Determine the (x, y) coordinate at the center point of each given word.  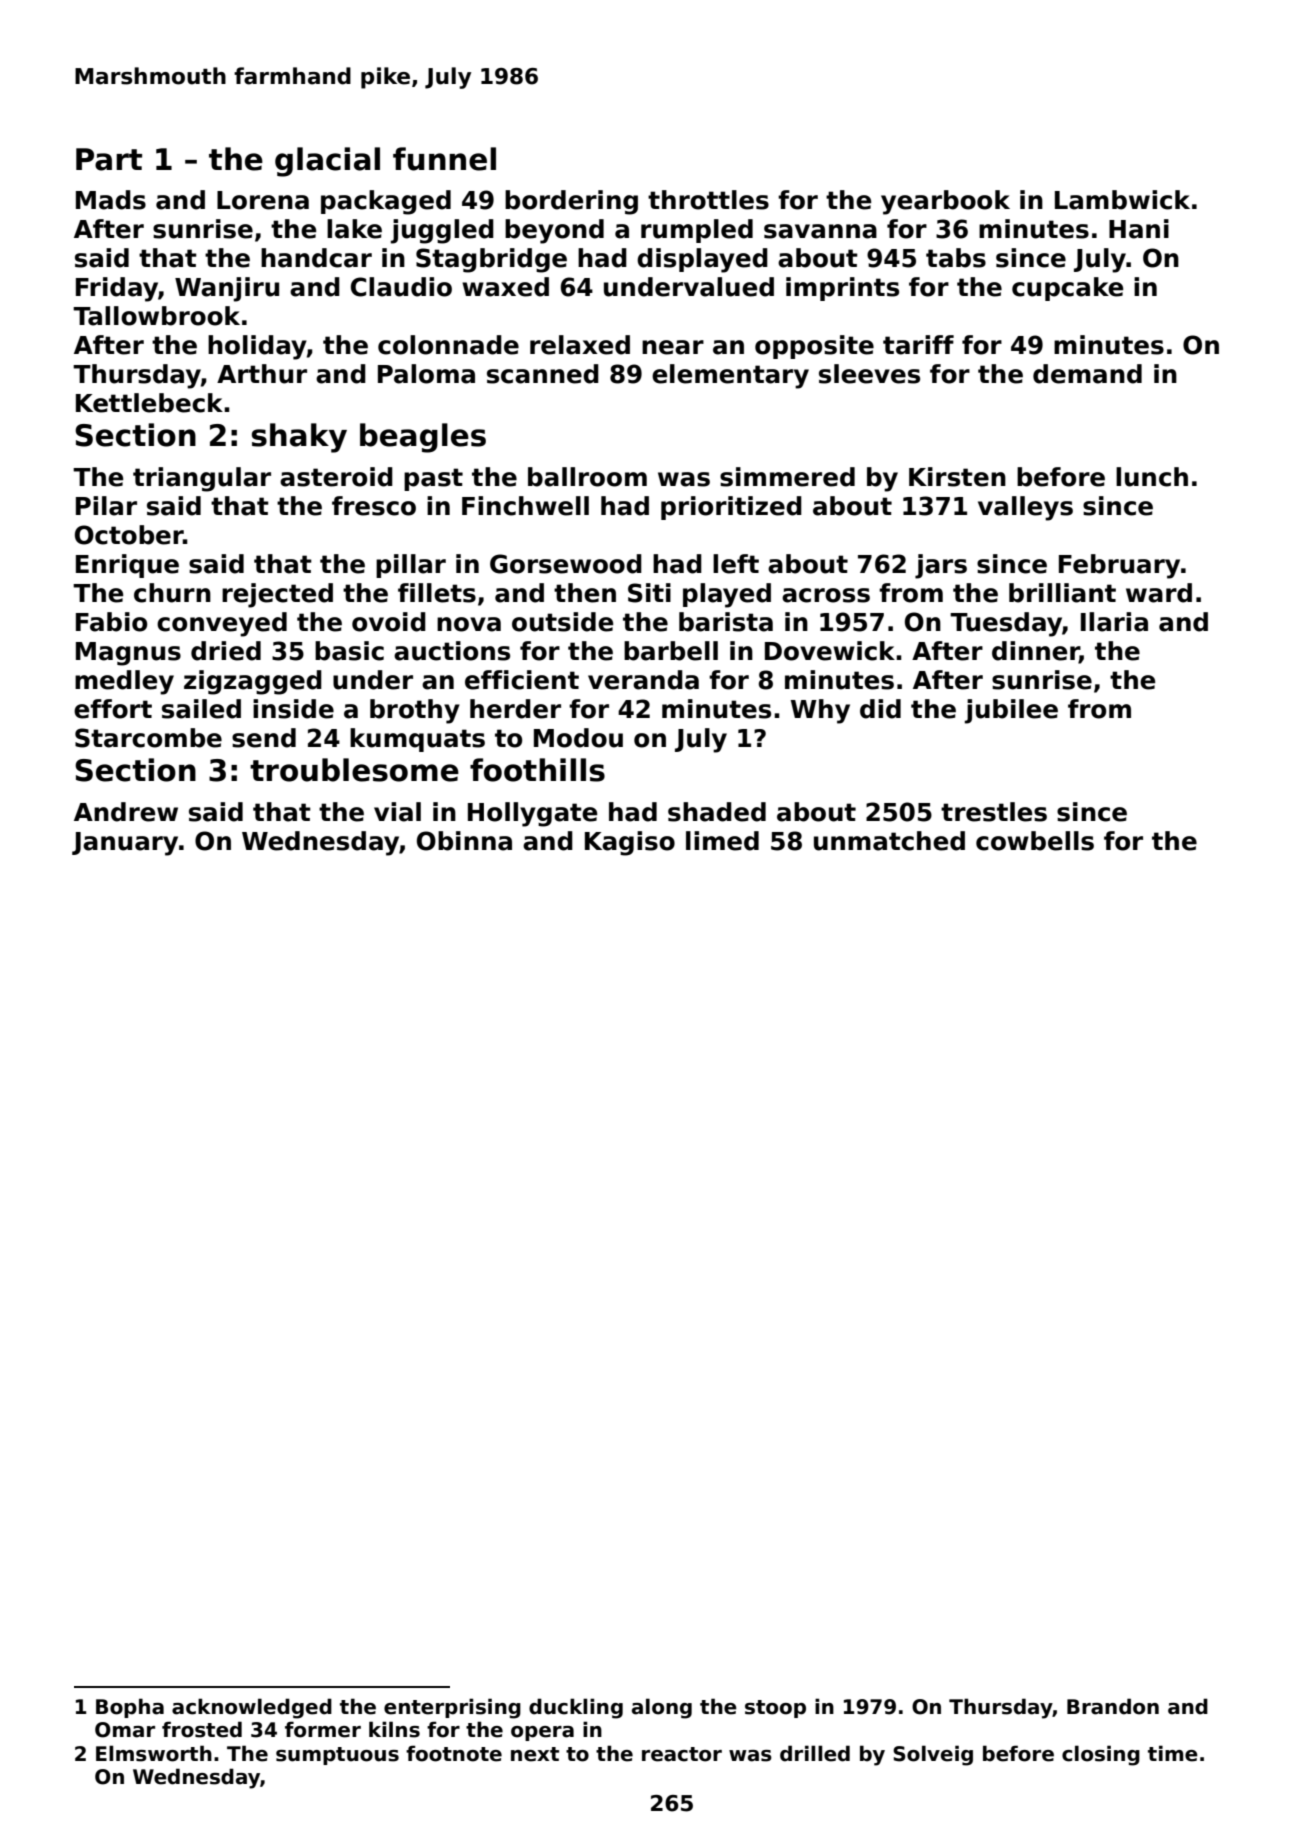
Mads (111, 200)
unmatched (889, 841)
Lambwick (1122, 200)
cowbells (1035, 841)
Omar (125, 1730)
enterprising (452, 1708)
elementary (730, 376)
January (125, 844)
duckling (576, 1708)
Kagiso (630, 843)
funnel (444, 159)
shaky (299, 438)
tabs (956, 258)
